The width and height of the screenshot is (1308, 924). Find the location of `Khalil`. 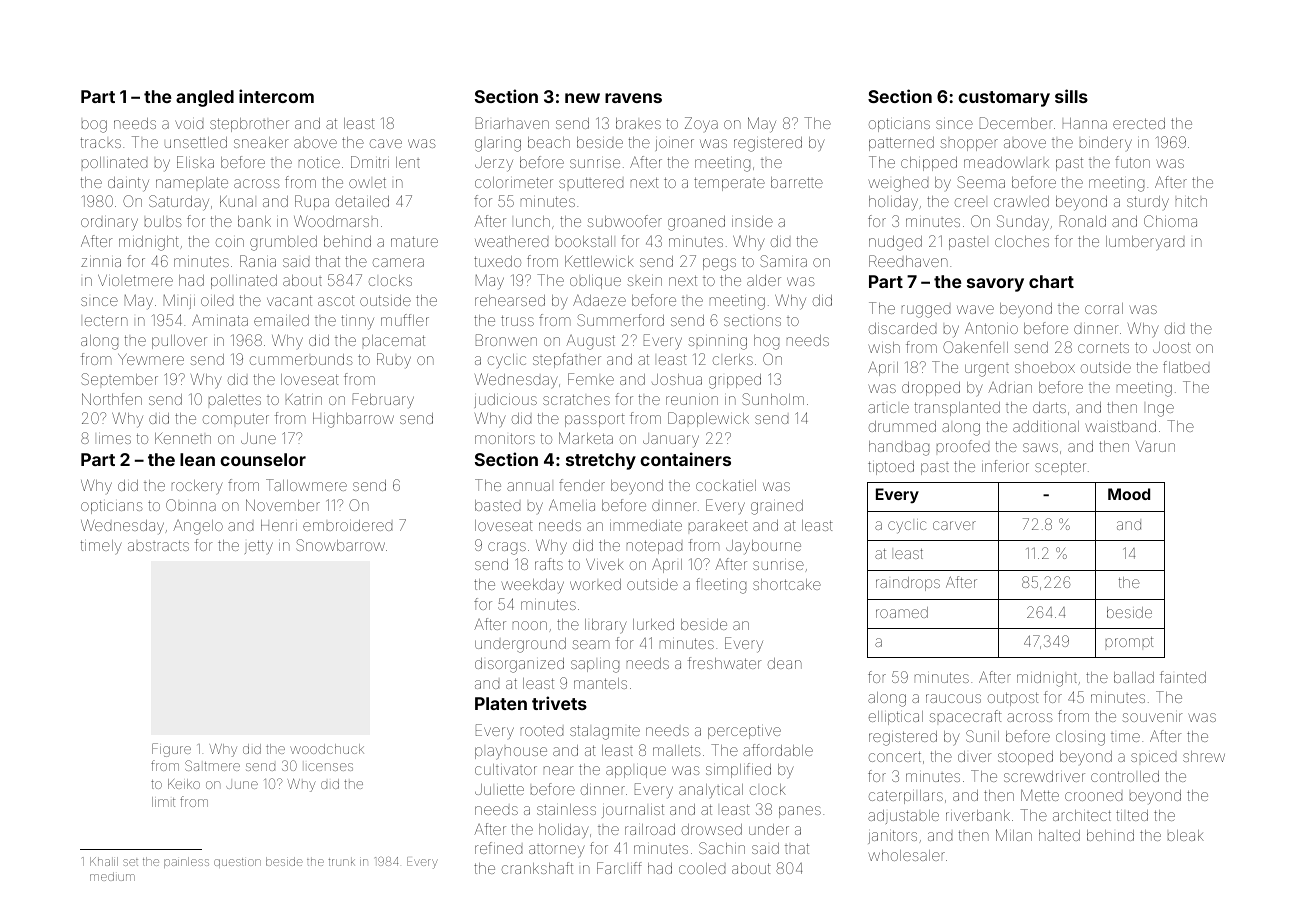

Khalil is located at coordinates (104, 861).
